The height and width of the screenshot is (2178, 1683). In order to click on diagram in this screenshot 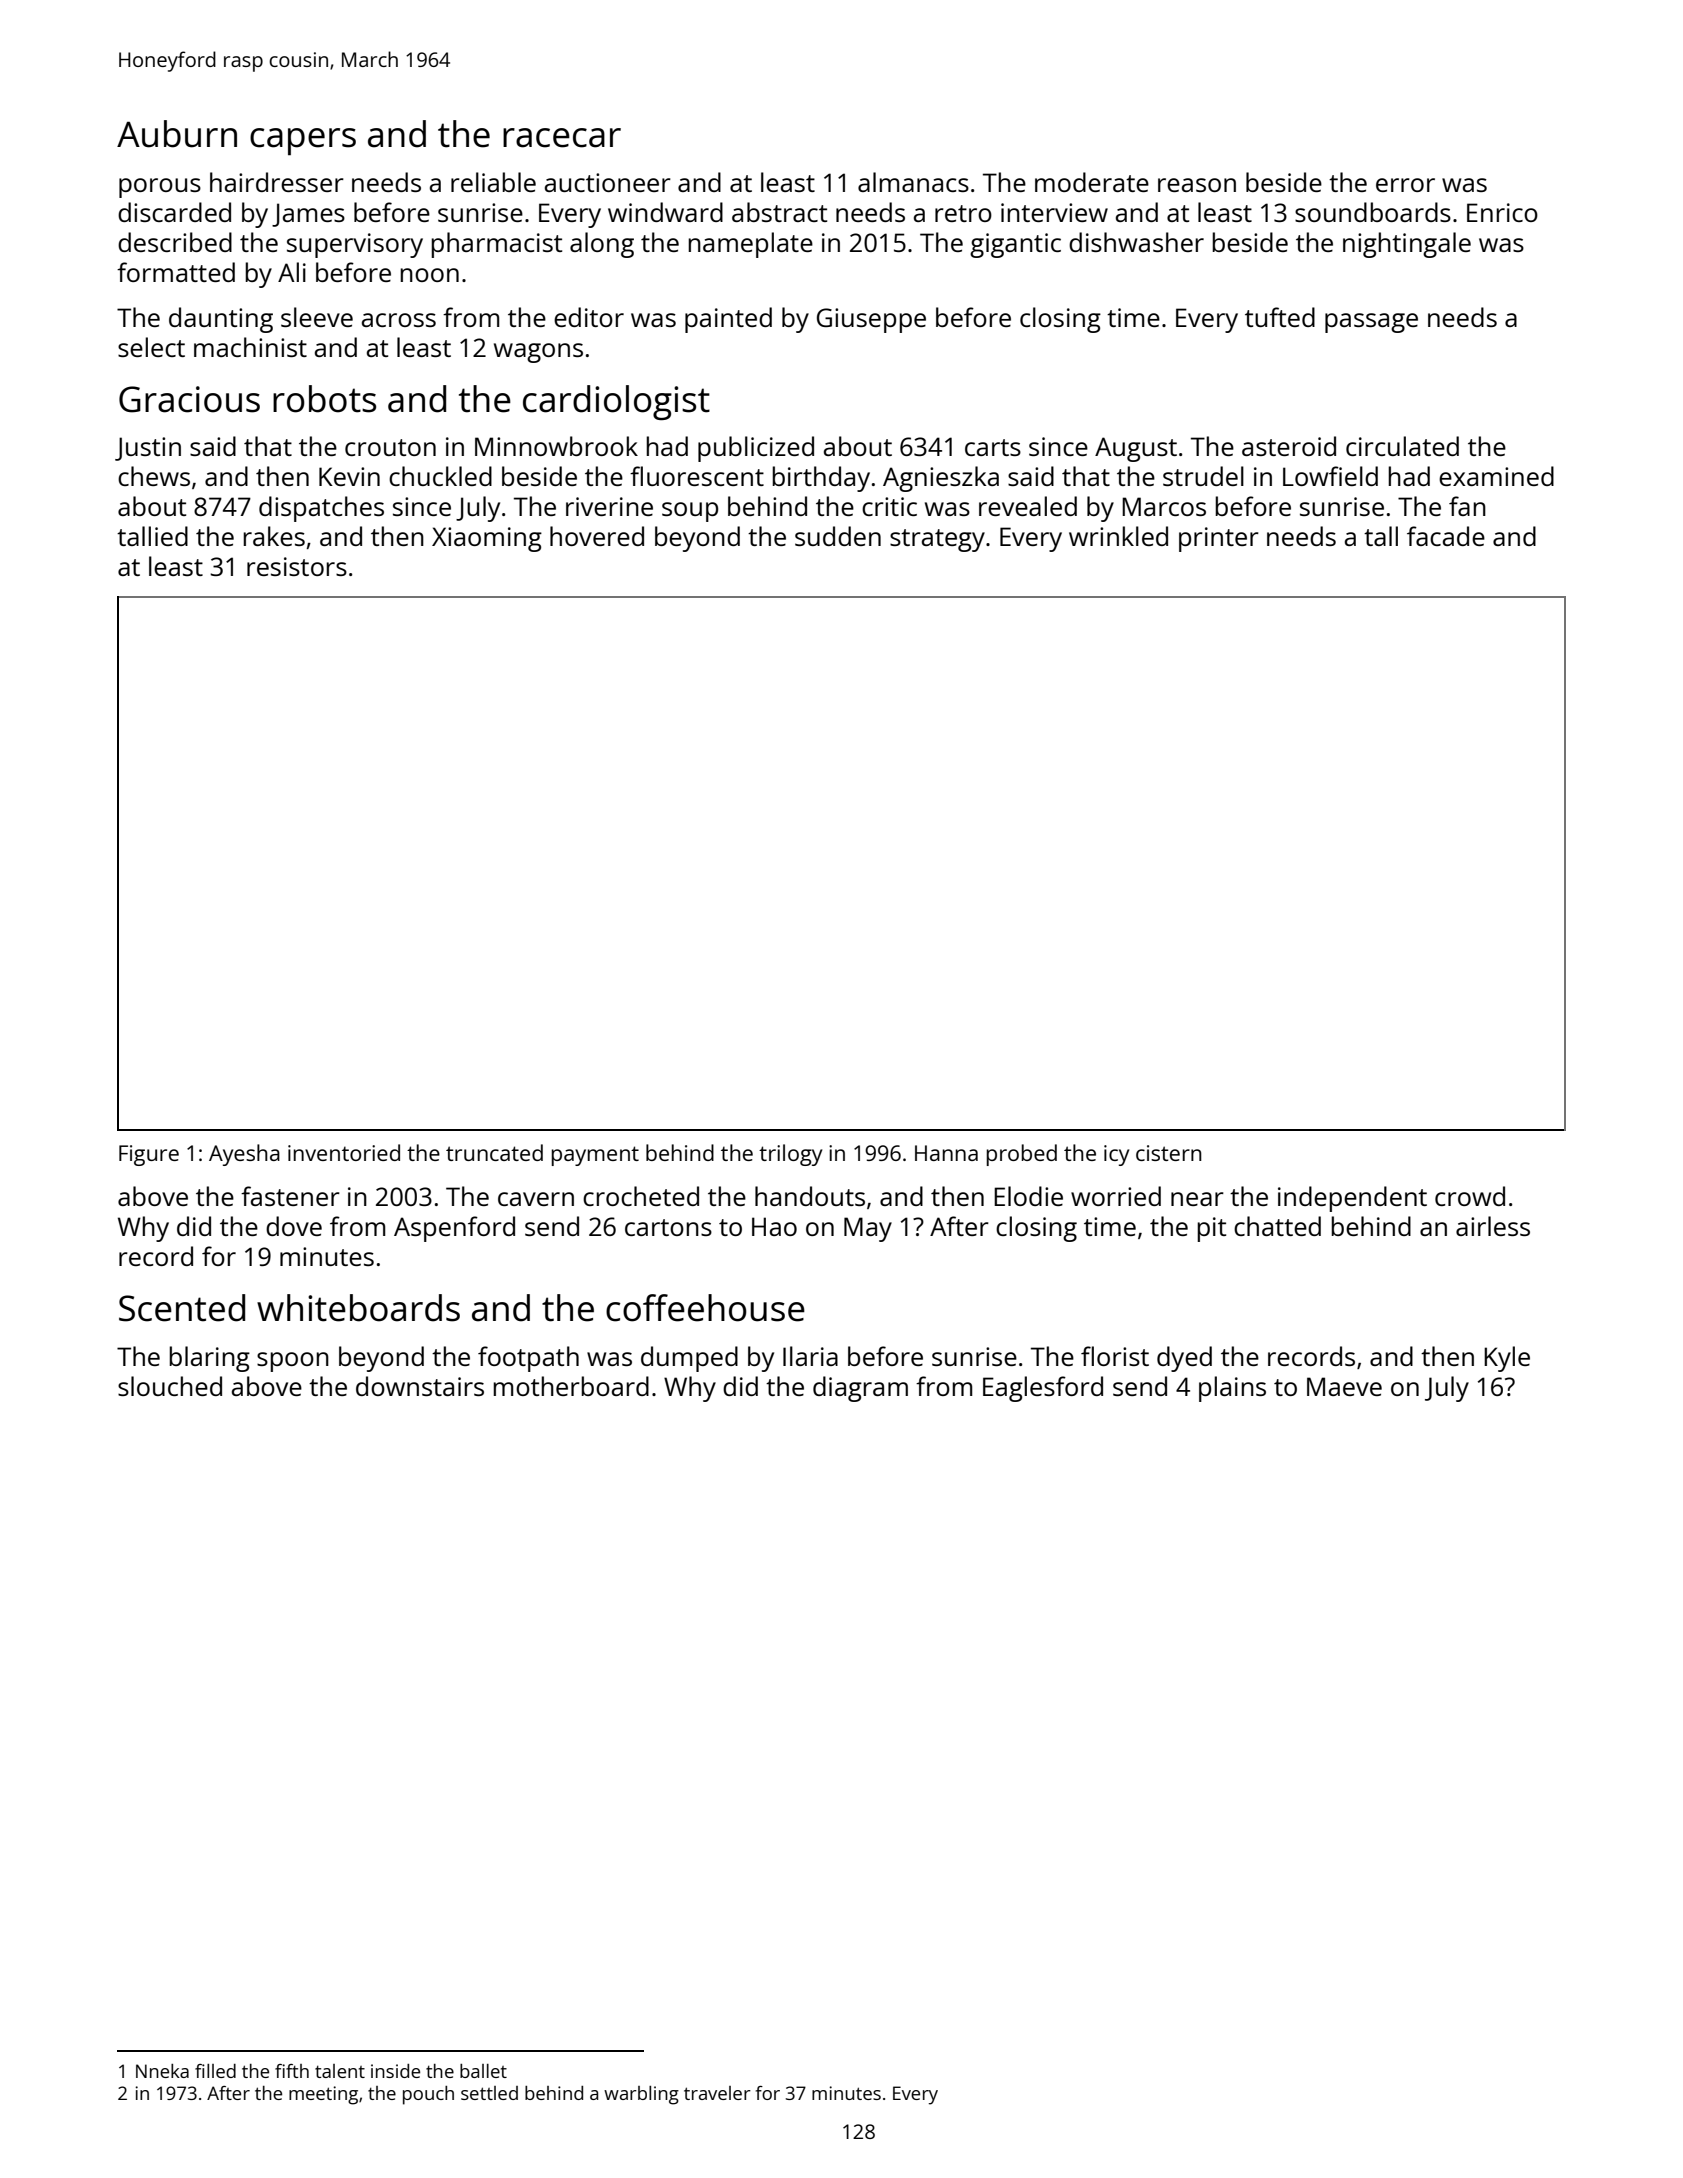, I will do `click(860, 1389)`.
